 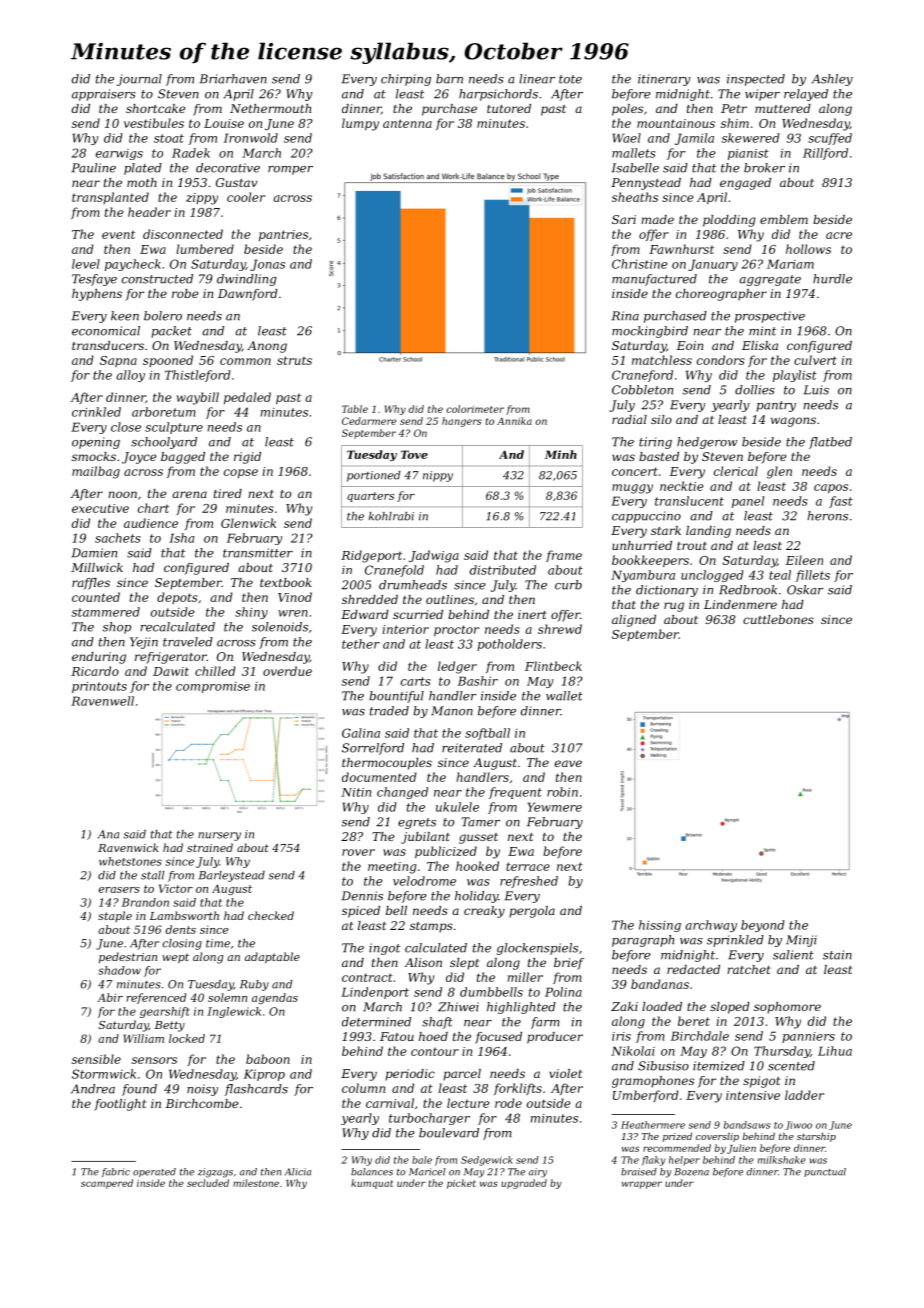 What do you see at coordinates (735, 941) in the screenshot?
I see `sprinkled` at bounding box center [735, 941].
